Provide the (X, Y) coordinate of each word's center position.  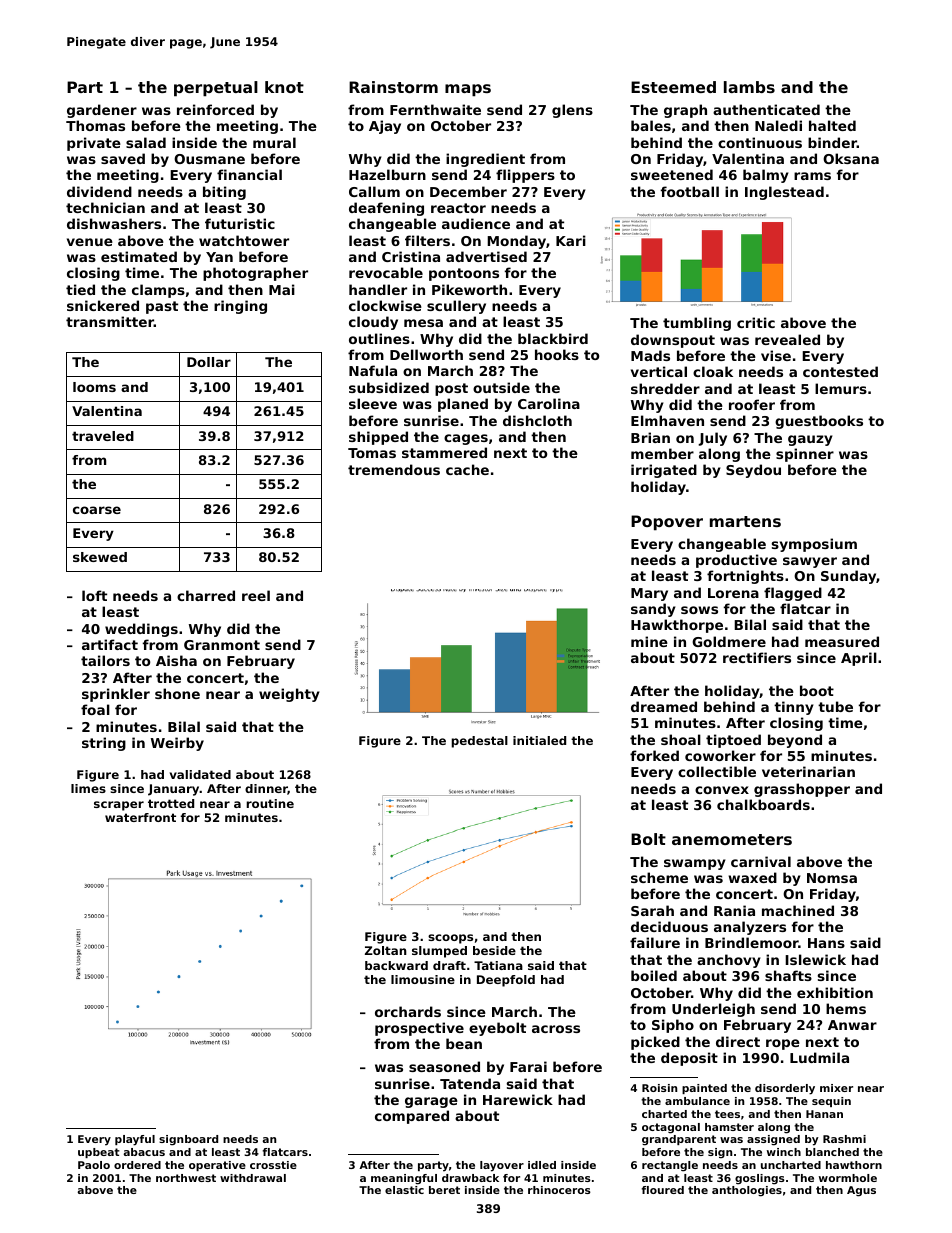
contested (840, 371)
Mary (649, 594)
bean (464, 1043)
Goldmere (729, 641)
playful (135, 1140)
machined (798, 910)
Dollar (209, 362)
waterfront (140, 817)
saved (123, 158)
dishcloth (537, 420)
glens (572, 111)
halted (832, 125)
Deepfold (506, 981)
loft (94, 595)
